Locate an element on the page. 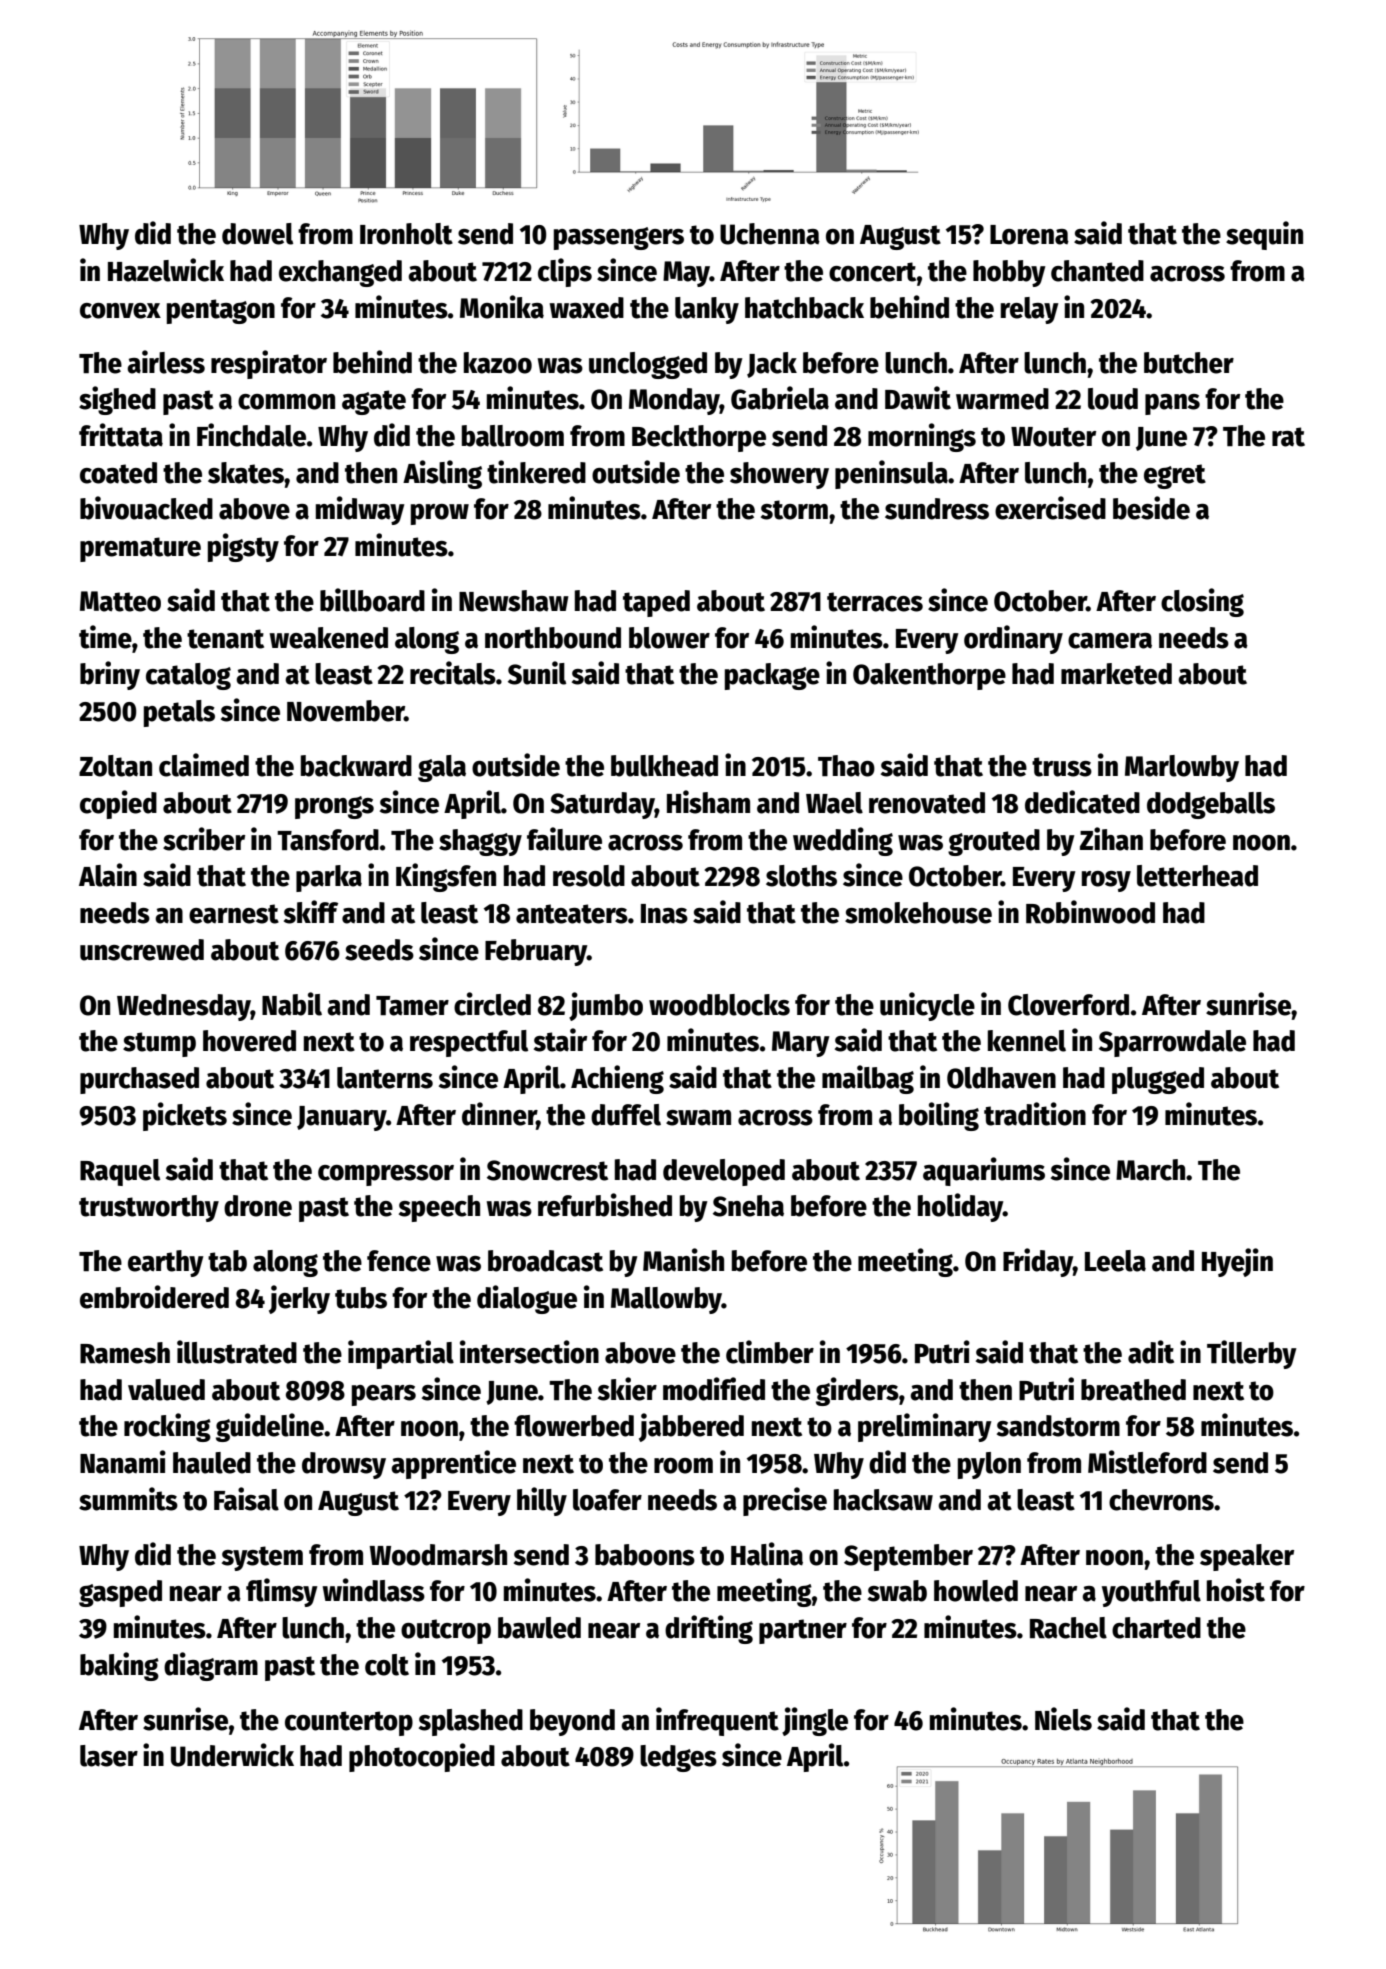  Dawit is located at coordinates (918, 398).
